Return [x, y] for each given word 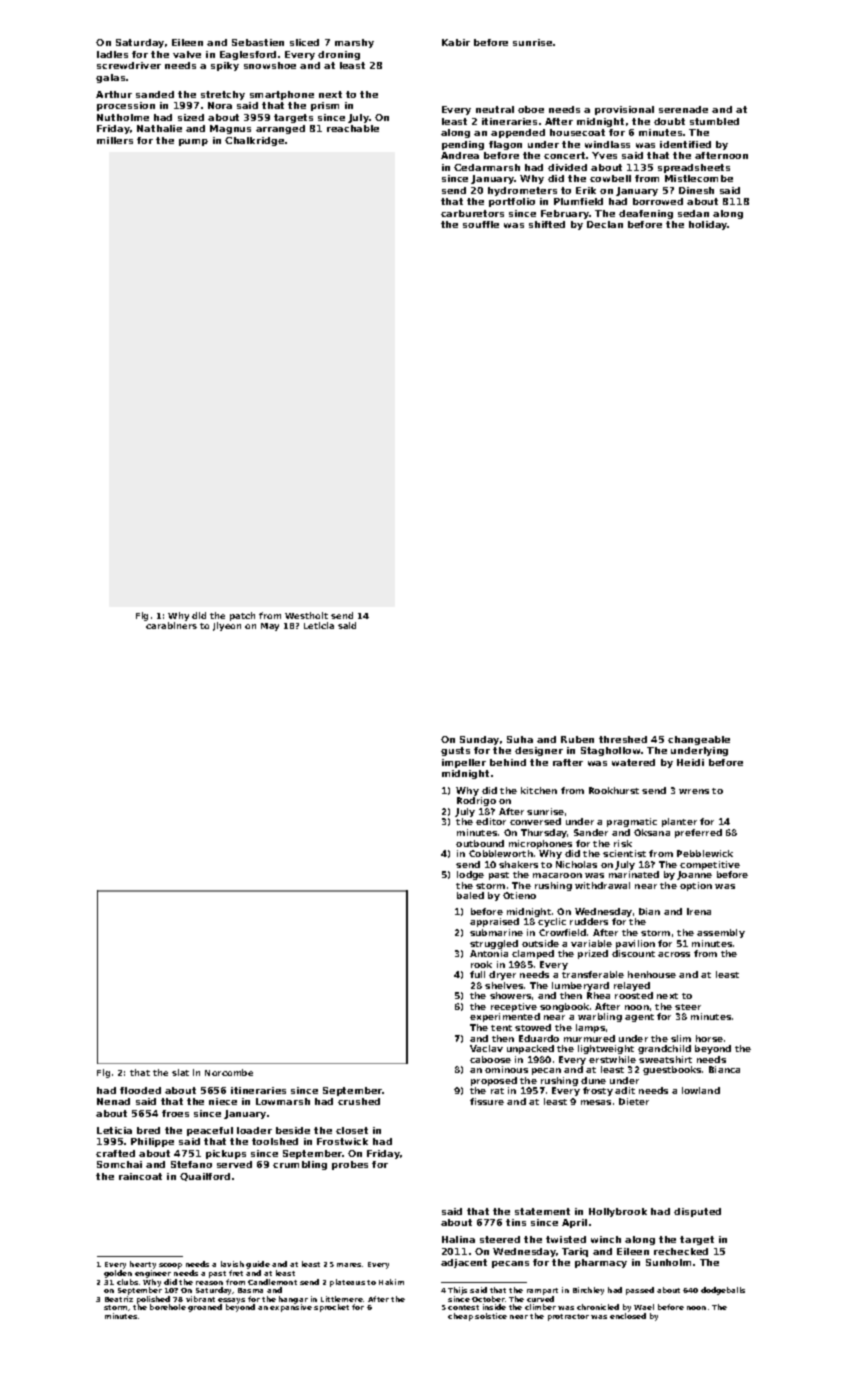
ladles [112, 54]
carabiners [171, 625]
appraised [494, 922]
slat [180, 1072]
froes [175, 1113]
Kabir [456, 42]
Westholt [306, 615]
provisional [624, 110]
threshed [623, 739]
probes [350, 1165]
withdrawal [602, 885]
